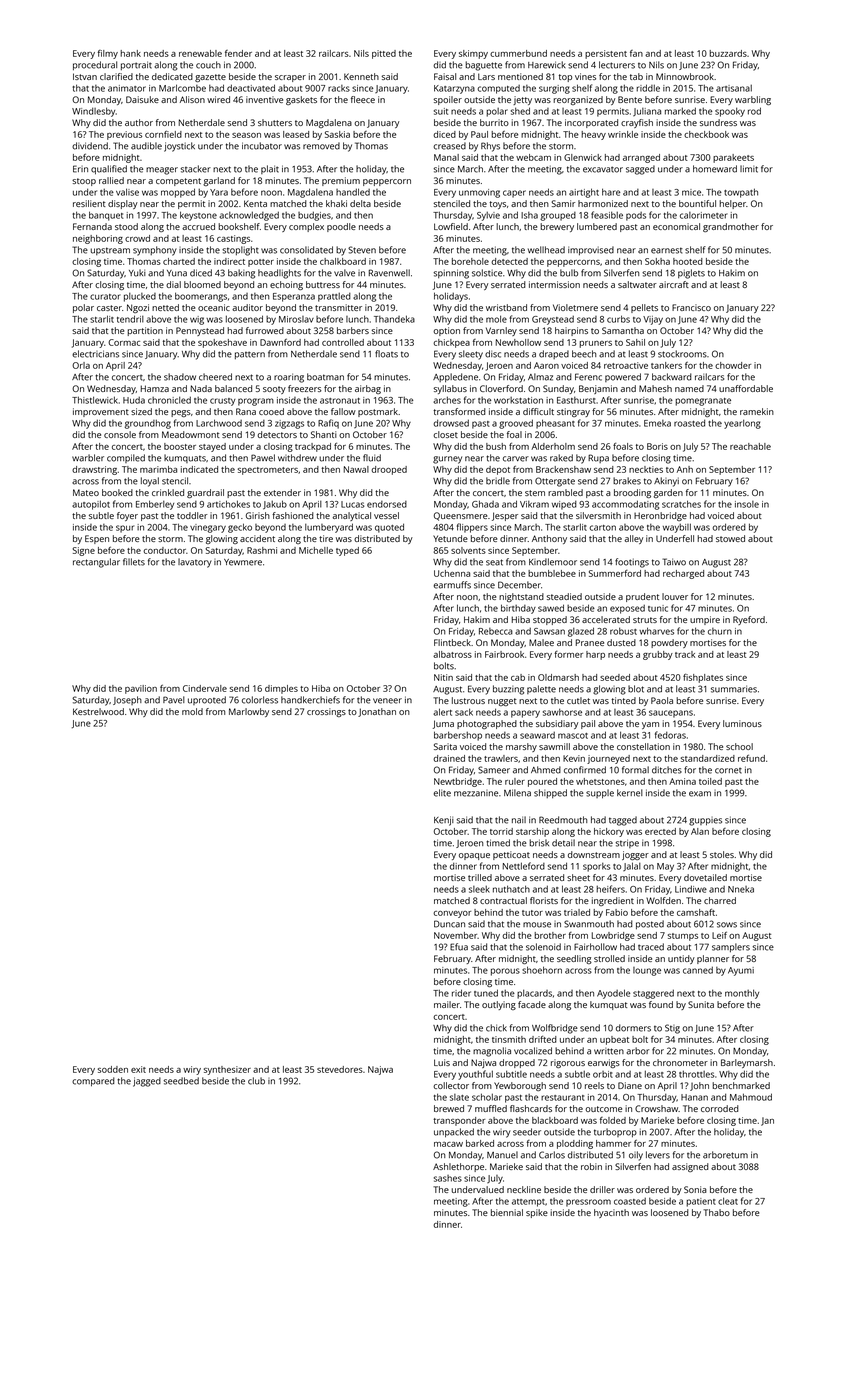  What do you see at coordinates (256, 1081) in the screenshot?
I see `club` at bounding box center [256, 1081].
